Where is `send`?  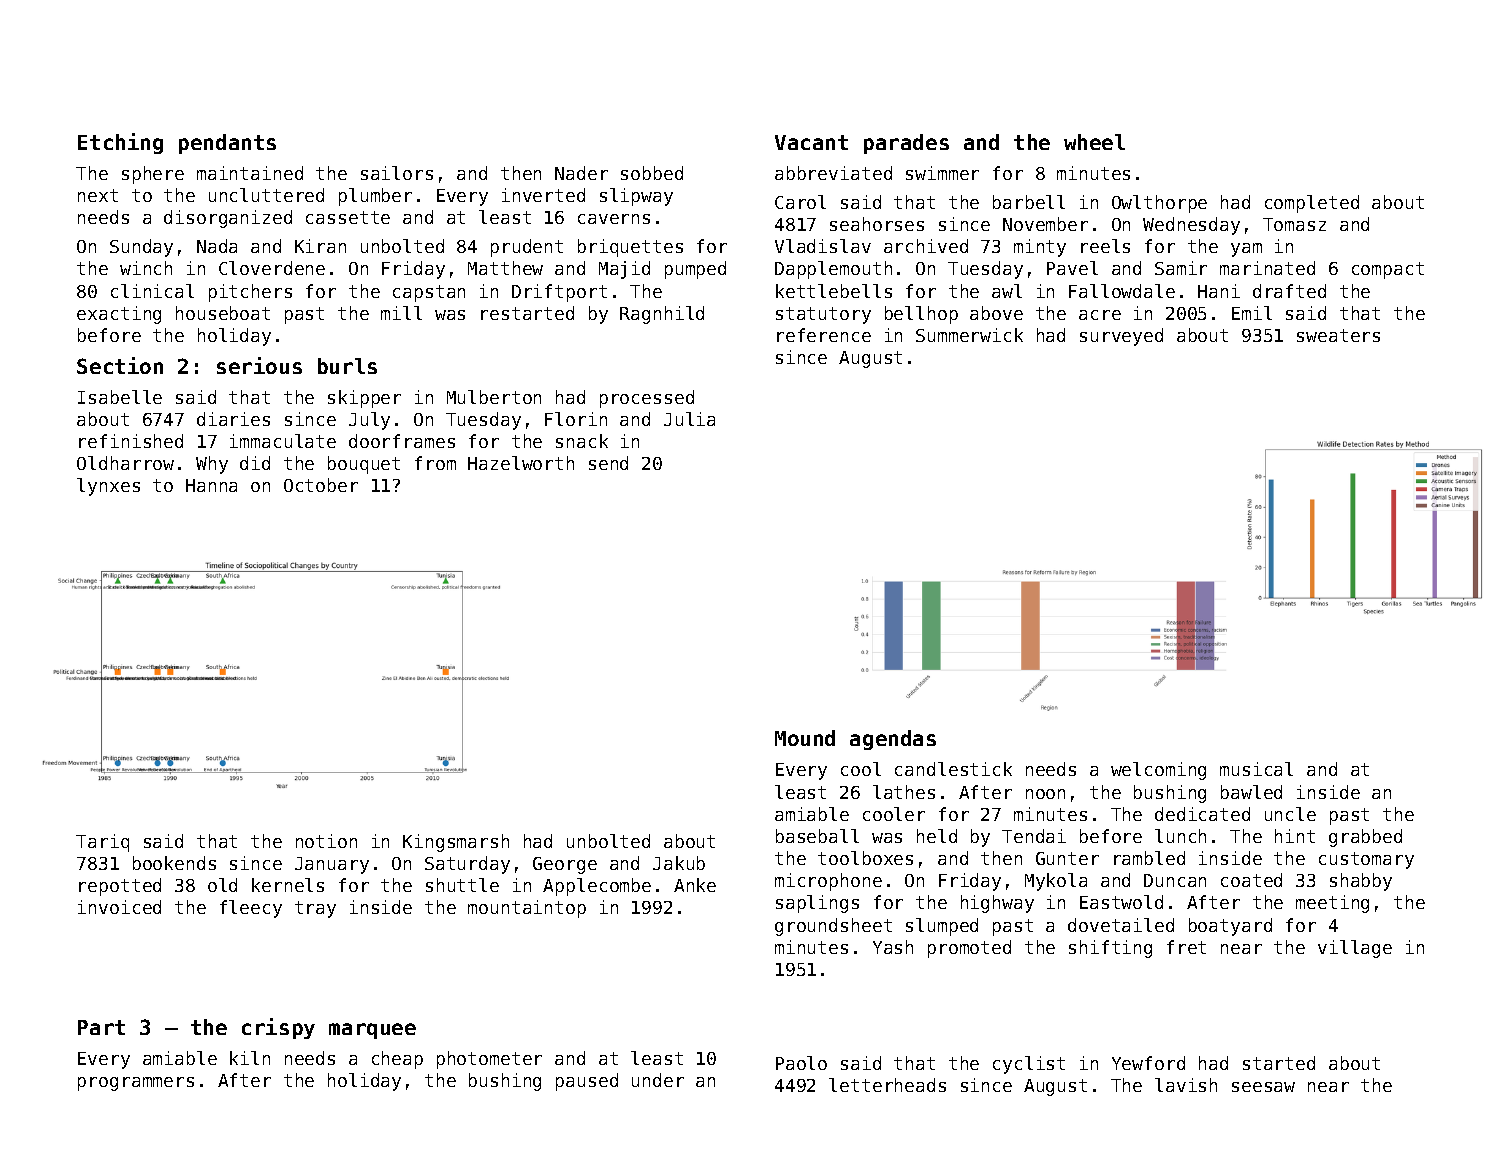 send is located at coordinates (608, 463).
